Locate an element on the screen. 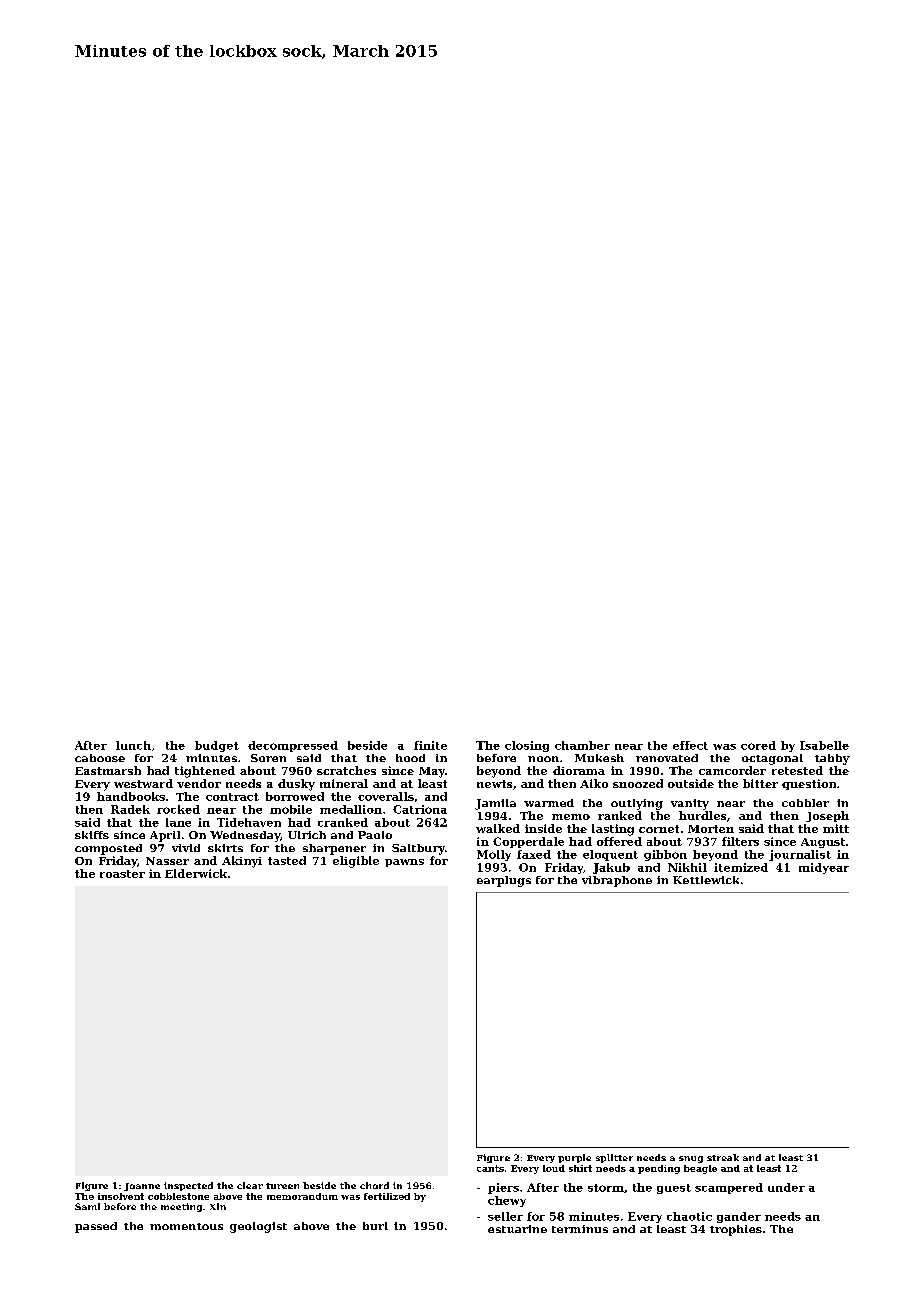 This screenshot has height=1308, width=924. cants is located at coordinates (490, 1168).
